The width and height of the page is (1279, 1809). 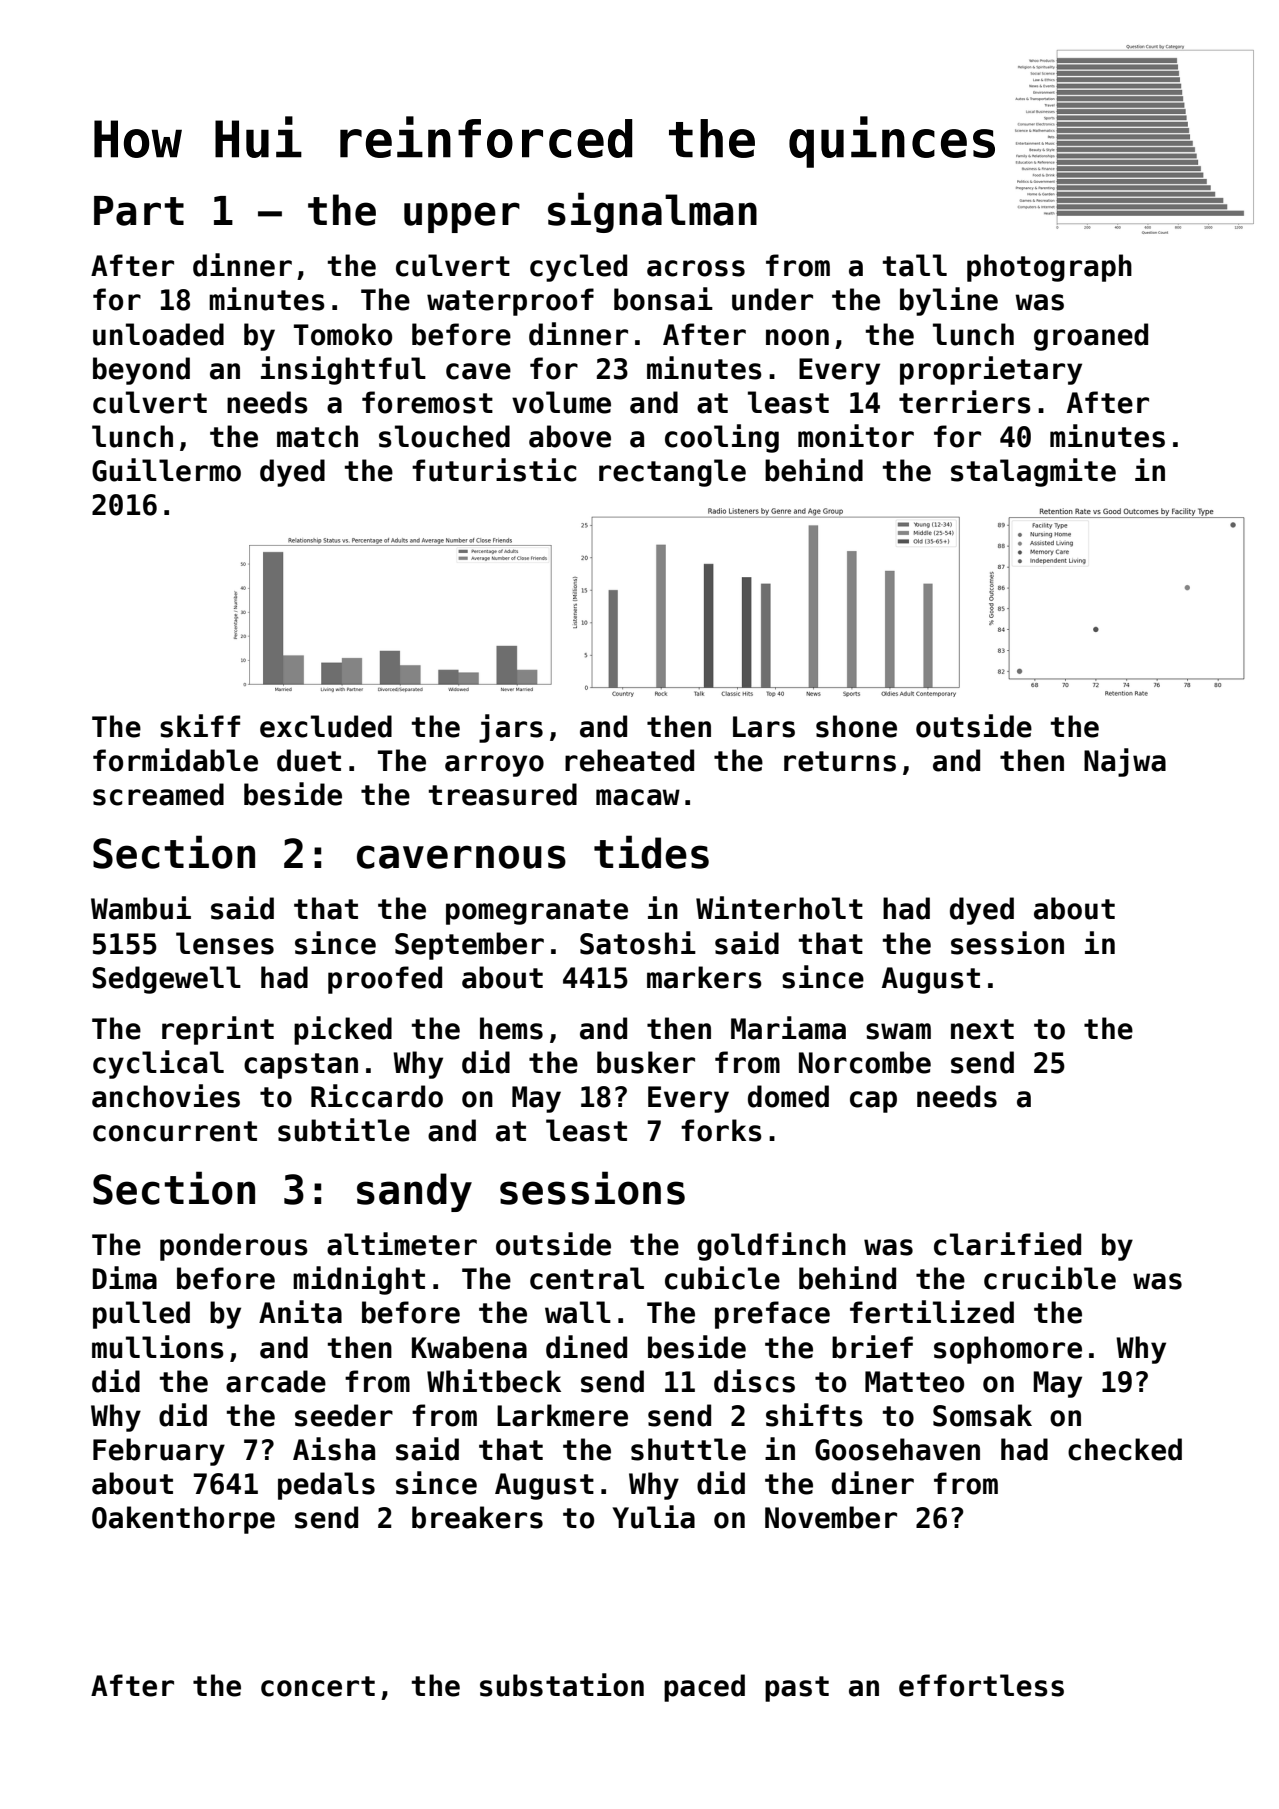 I want to click on concert, so click(x=318, y=1686).
